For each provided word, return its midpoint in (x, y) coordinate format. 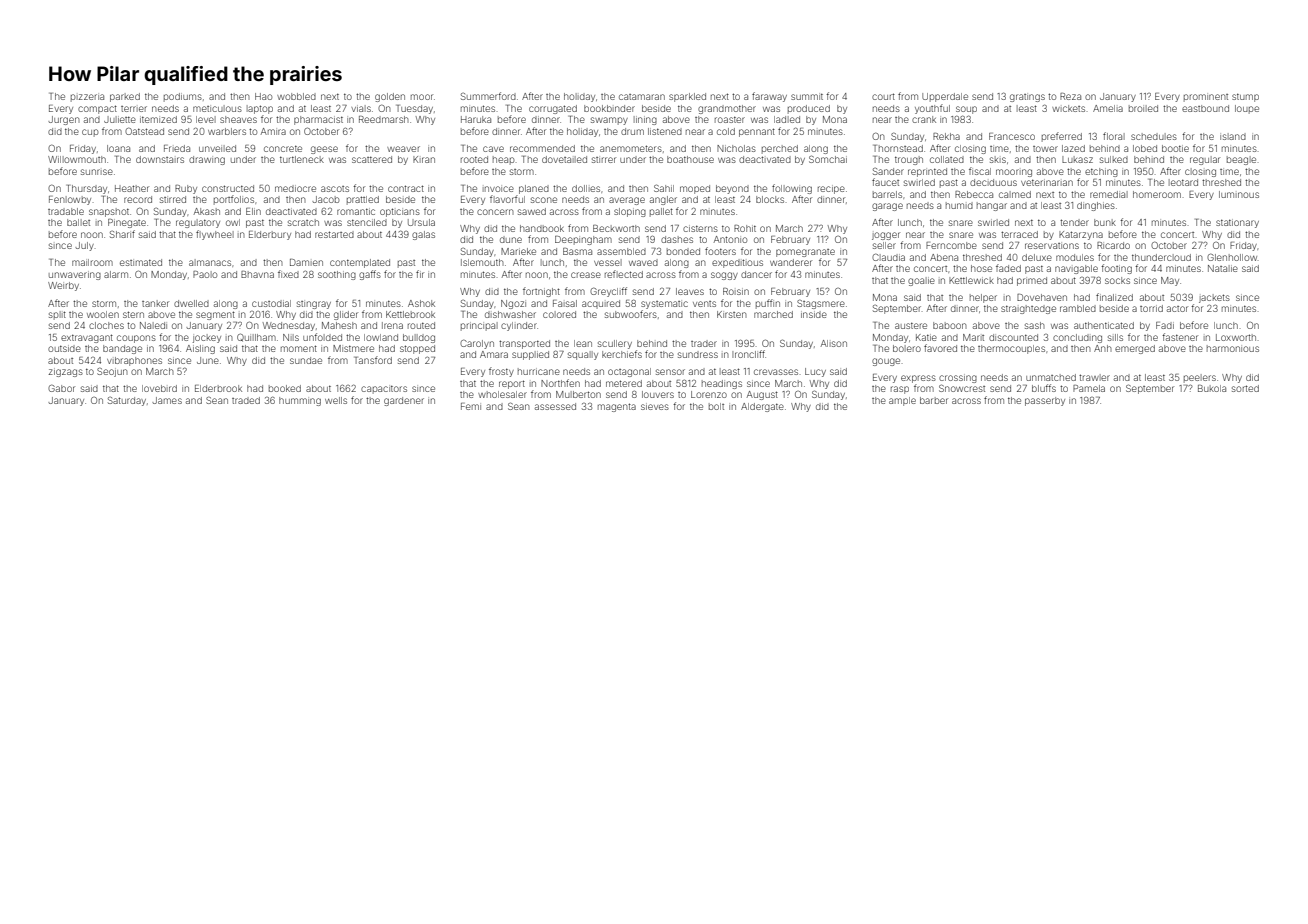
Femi (471, 406)
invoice (498, 189)
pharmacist (318, 120)
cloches (106, 325)
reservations (1052, 246)
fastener (1180, 337)
